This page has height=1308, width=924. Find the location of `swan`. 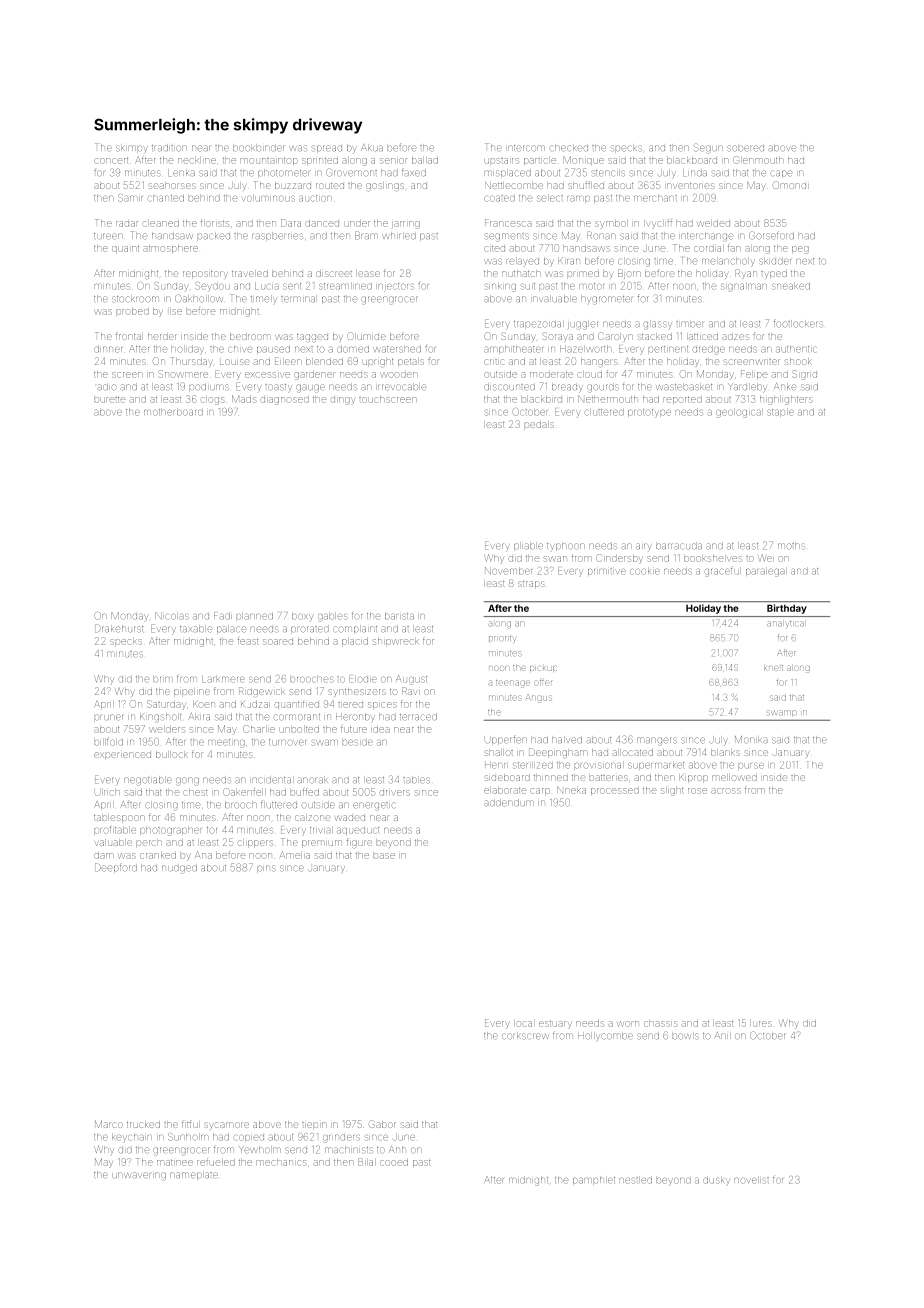

swan is located at coordinates (555, 559).
